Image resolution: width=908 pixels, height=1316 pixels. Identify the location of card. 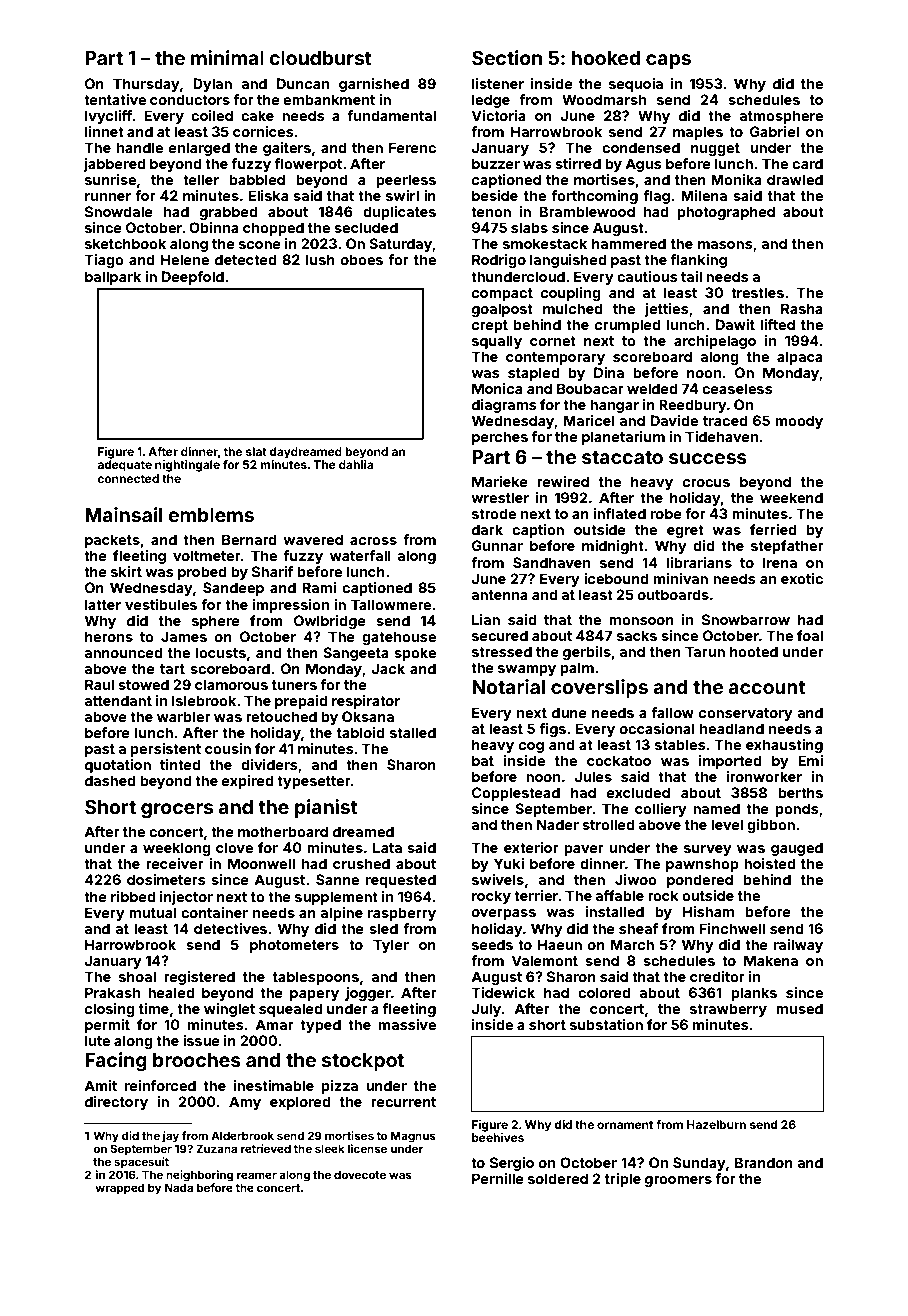
(807, 163).
